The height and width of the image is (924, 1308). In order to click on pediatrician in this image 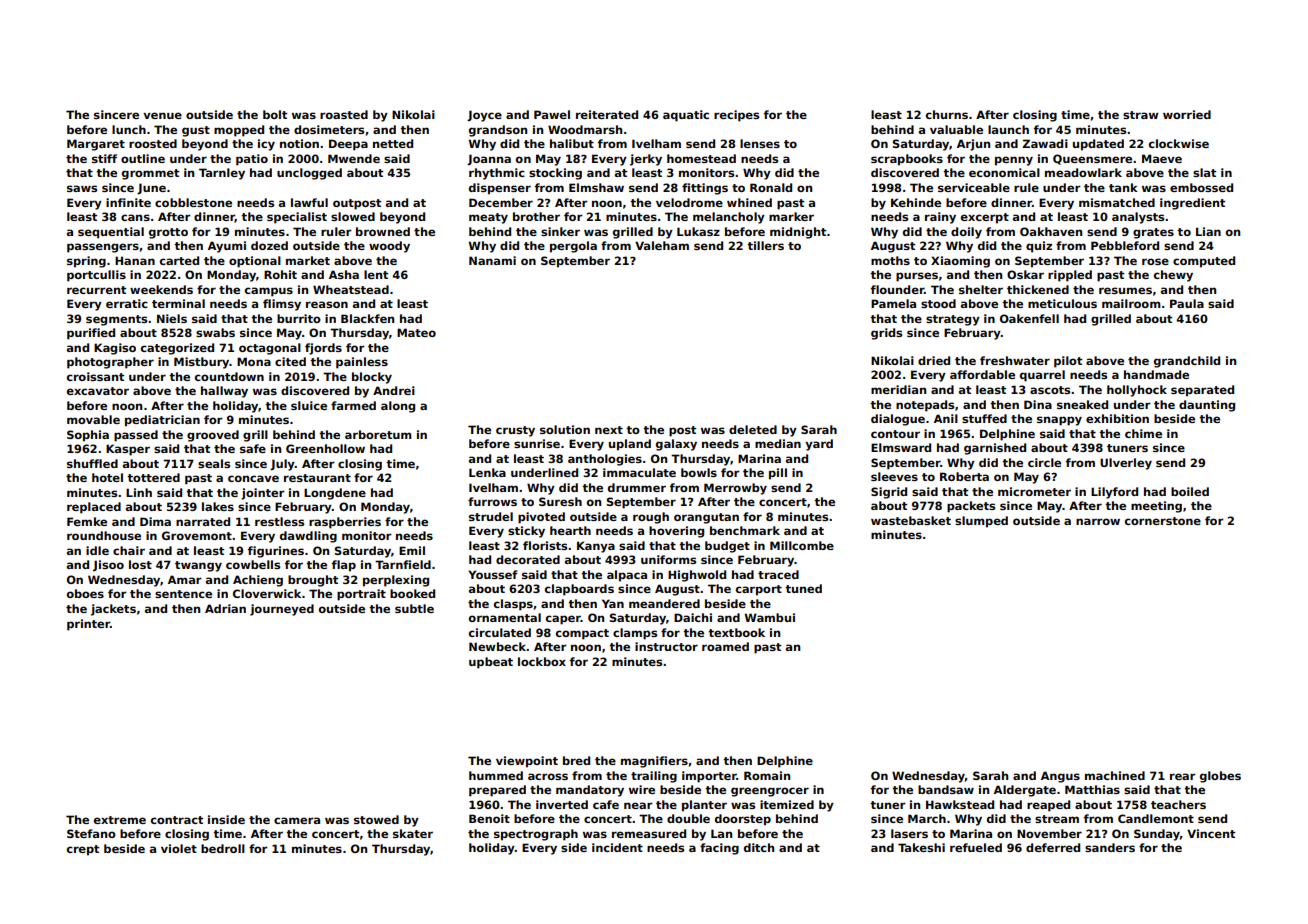, I will do `click(162, 421)`.
